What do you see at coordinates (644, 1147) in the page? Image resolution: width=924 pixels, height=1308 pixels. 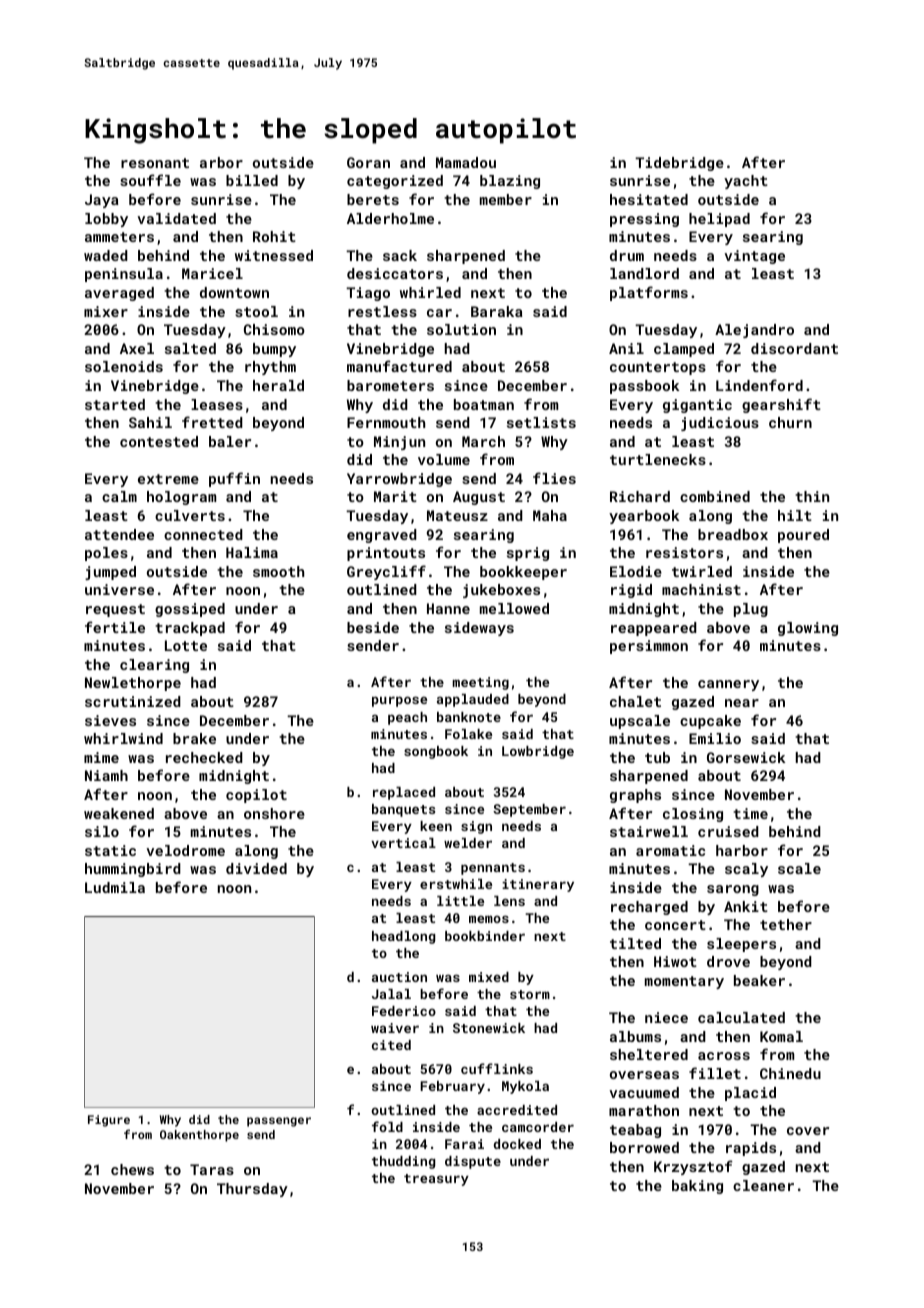 I see `borrowed` at bounding box center [644, 1147].
